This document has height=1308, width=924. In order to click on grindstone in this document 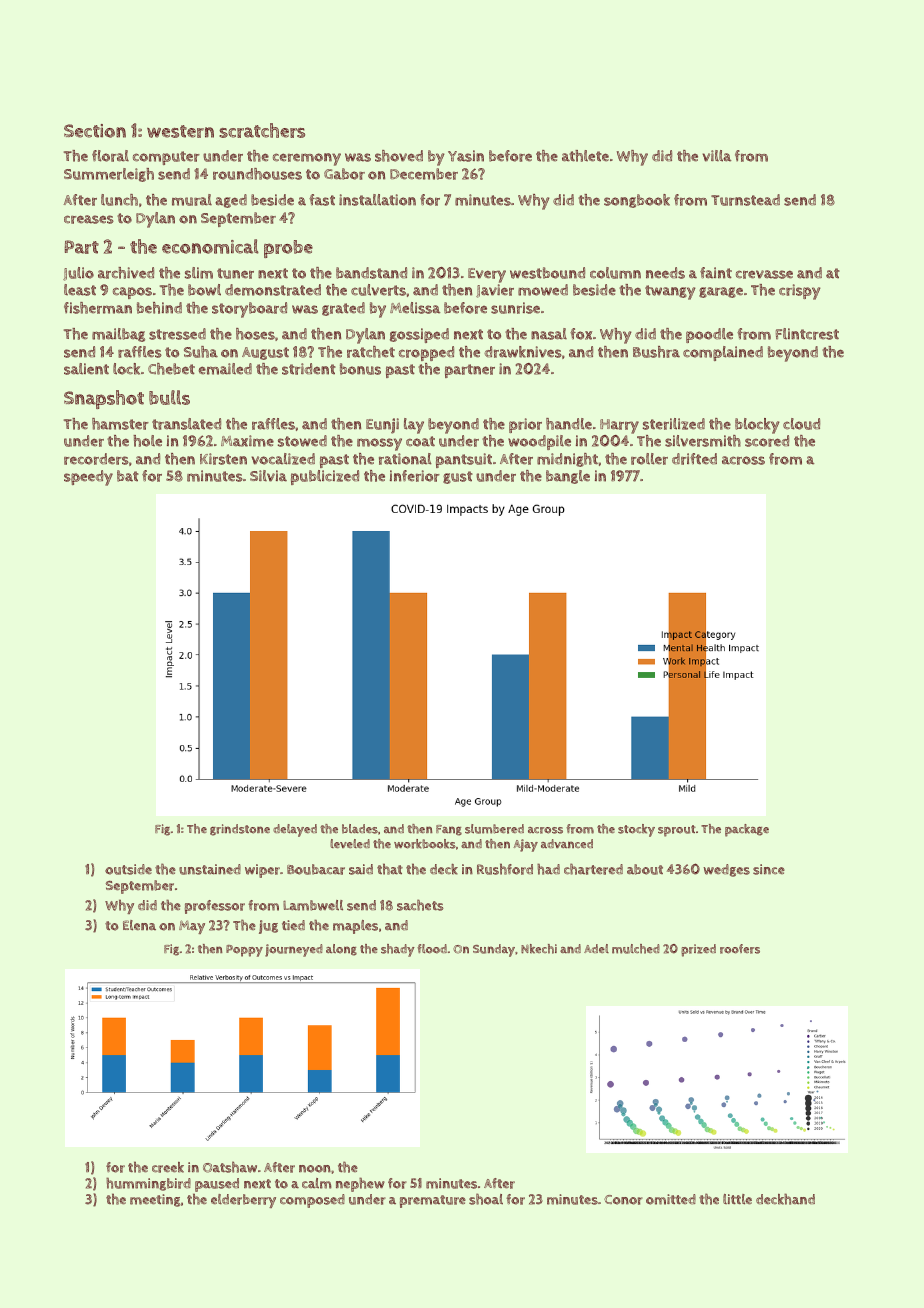, I will do `click(240, 830)`.
